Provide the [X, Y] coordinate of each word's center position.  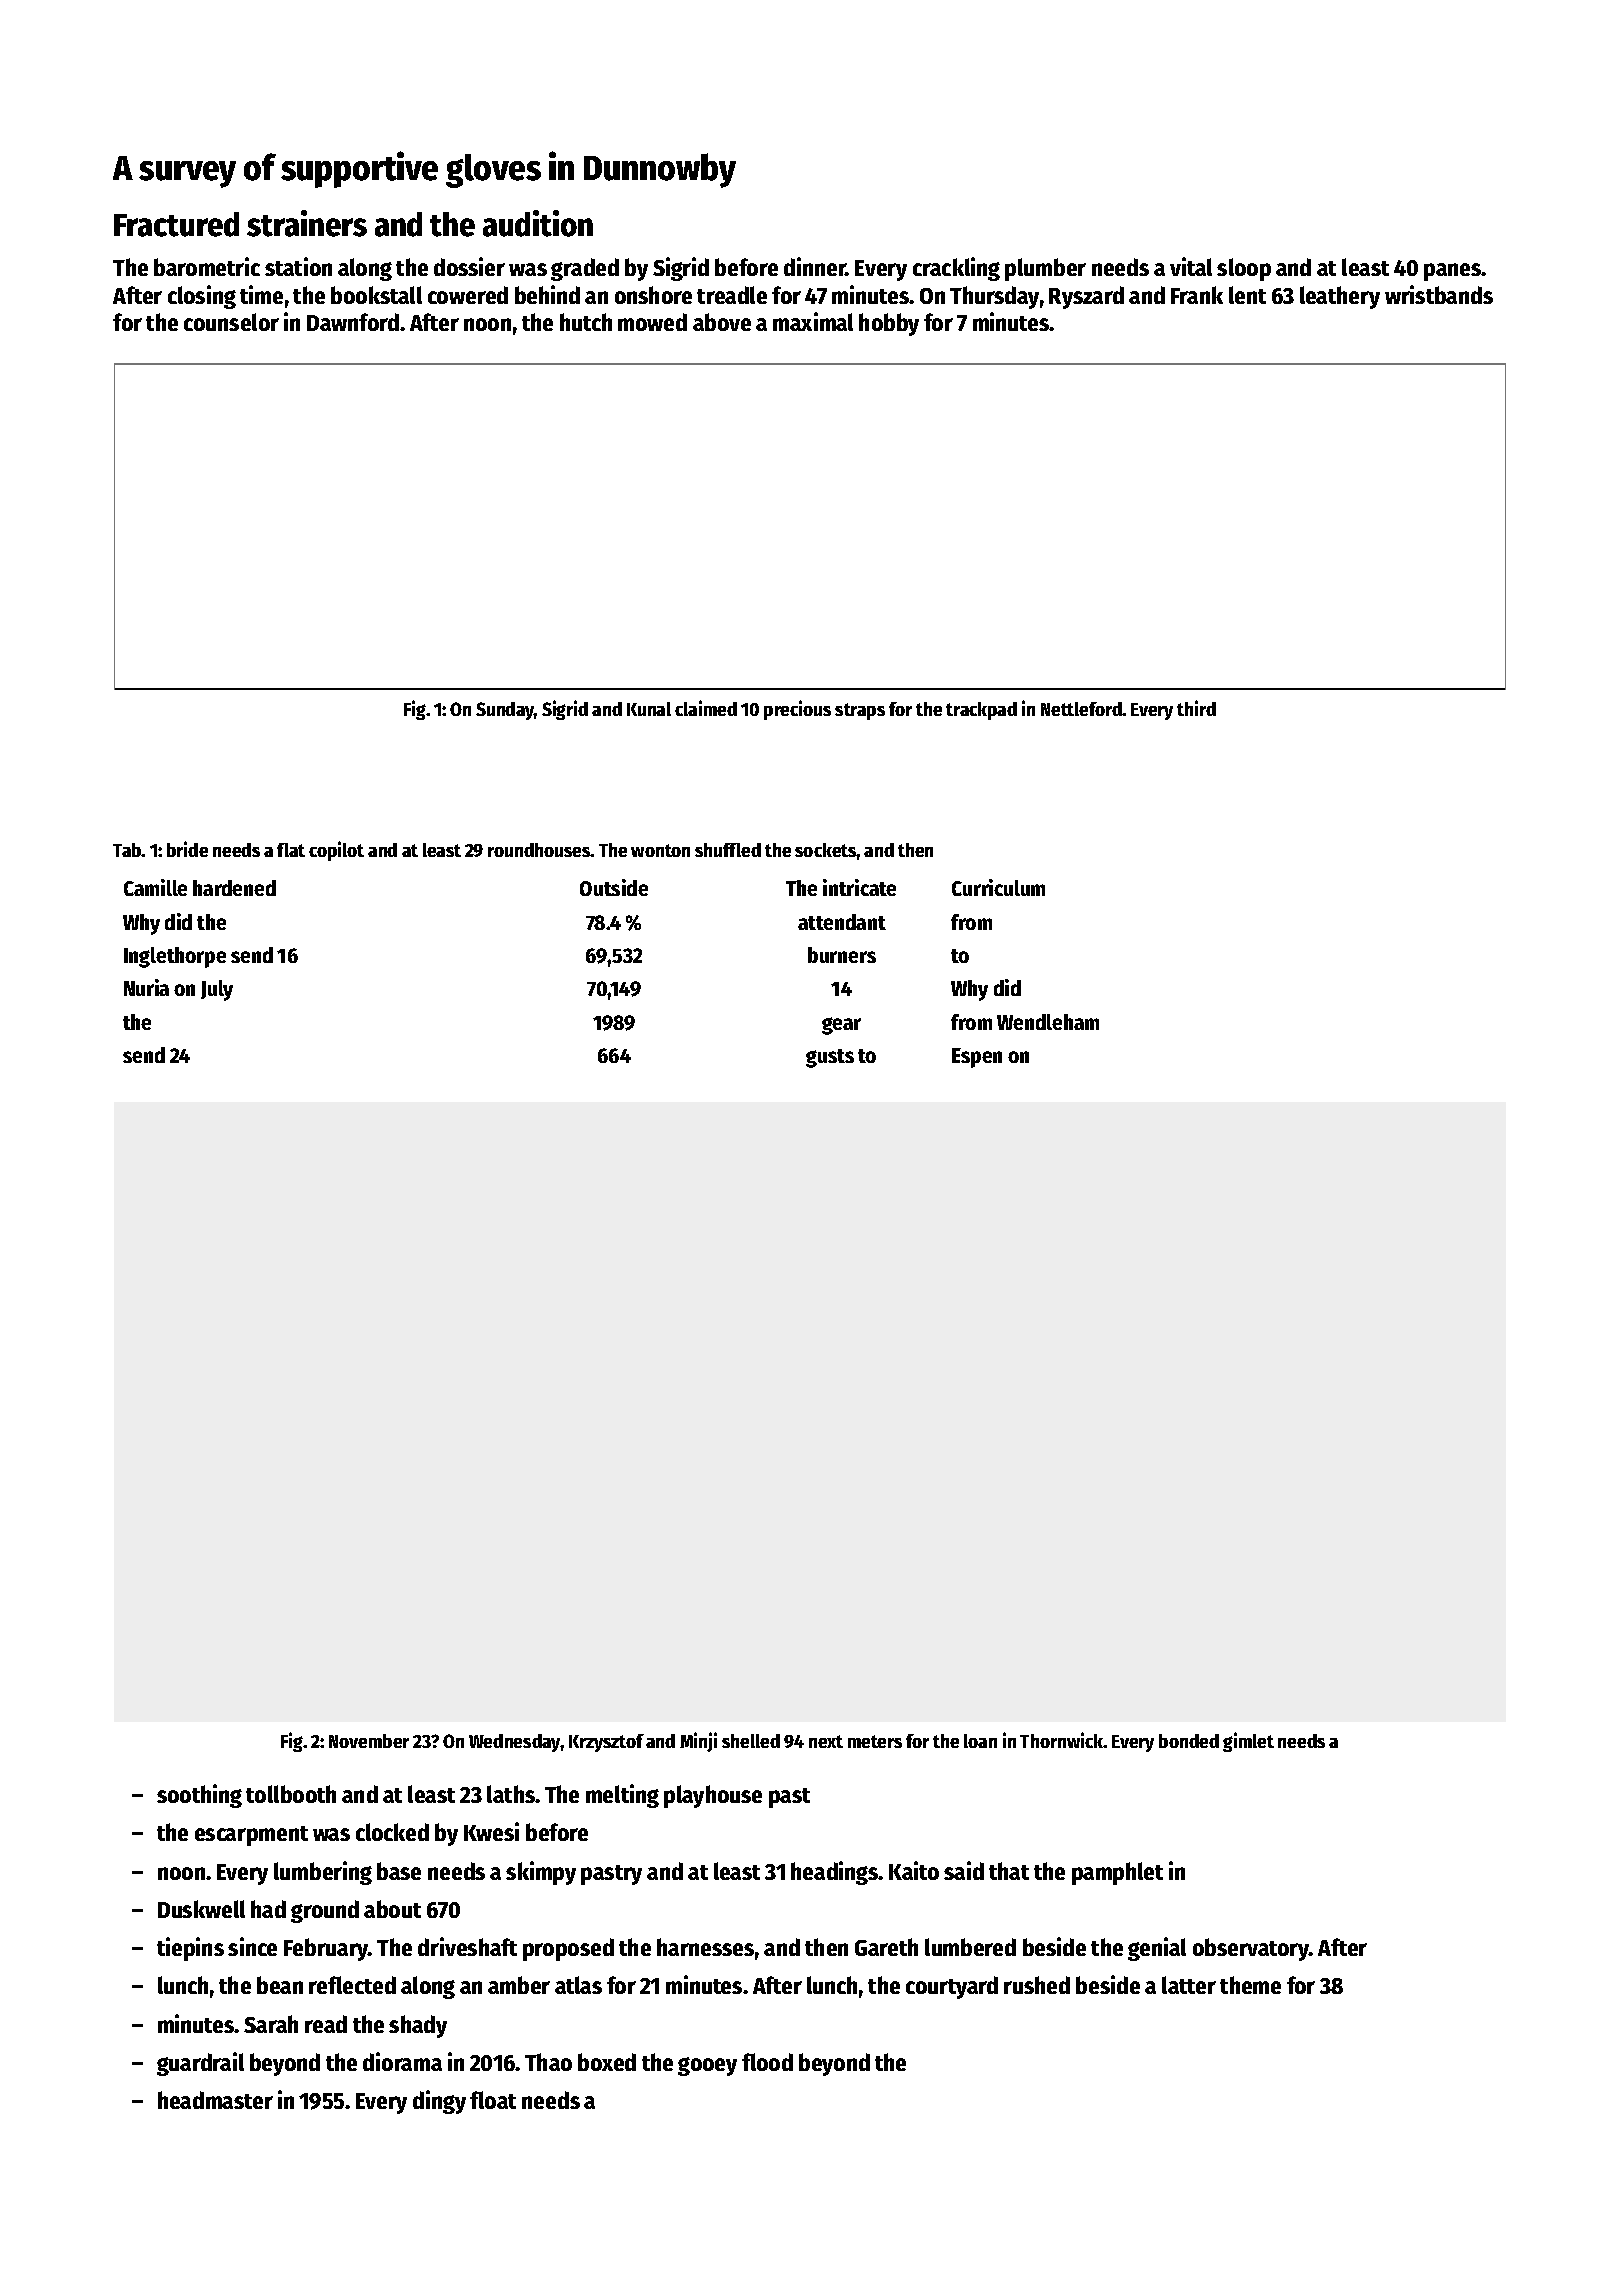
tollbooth [291, 1794]
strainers [307, 223]
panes [1453, 272]
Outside [614, 887]
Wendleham [1048, 1022]
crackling [956, 269]
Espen [977, 1058]
